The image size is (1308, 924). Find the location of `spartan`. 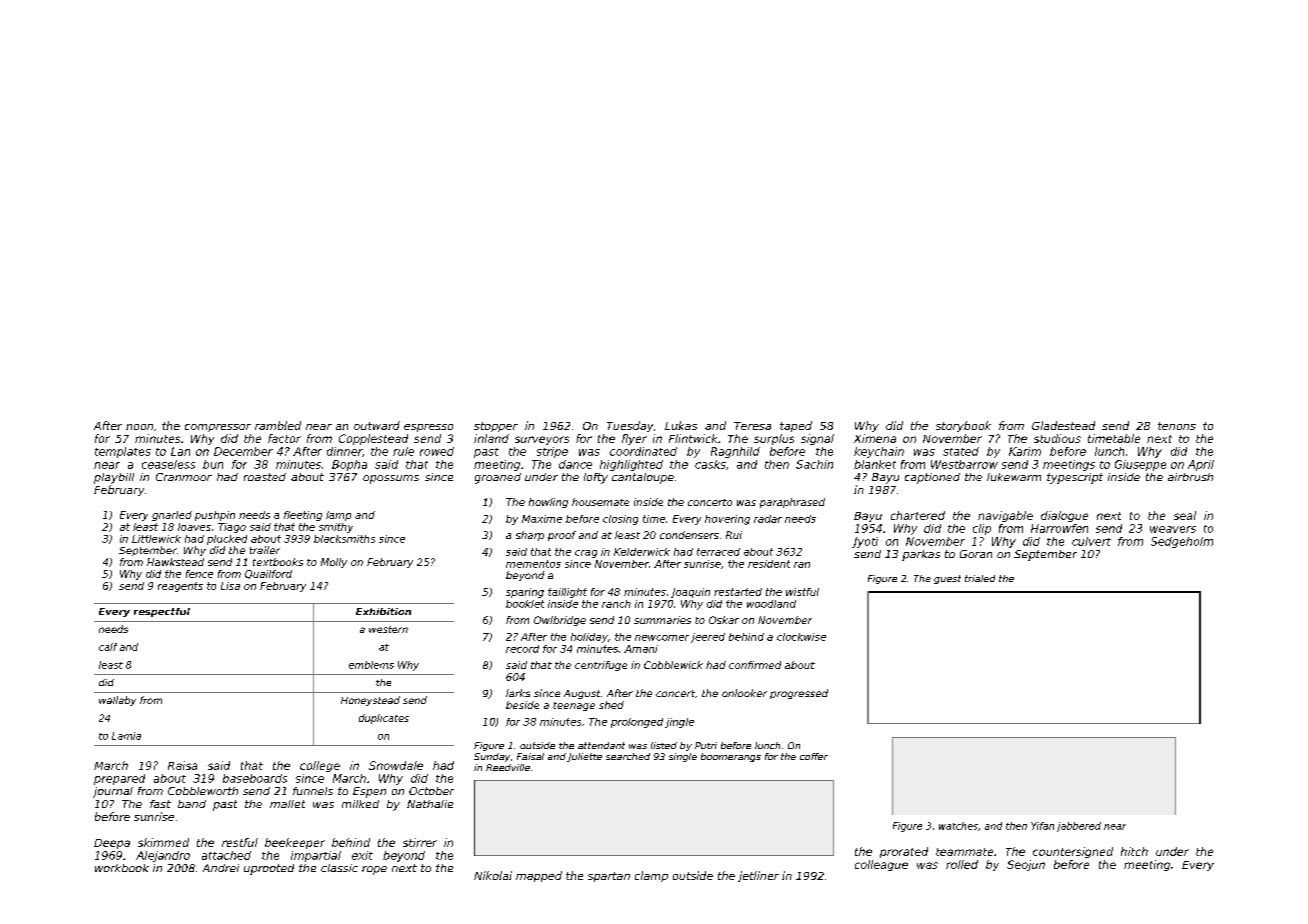

spartan is located at coordinates (609, 877).
